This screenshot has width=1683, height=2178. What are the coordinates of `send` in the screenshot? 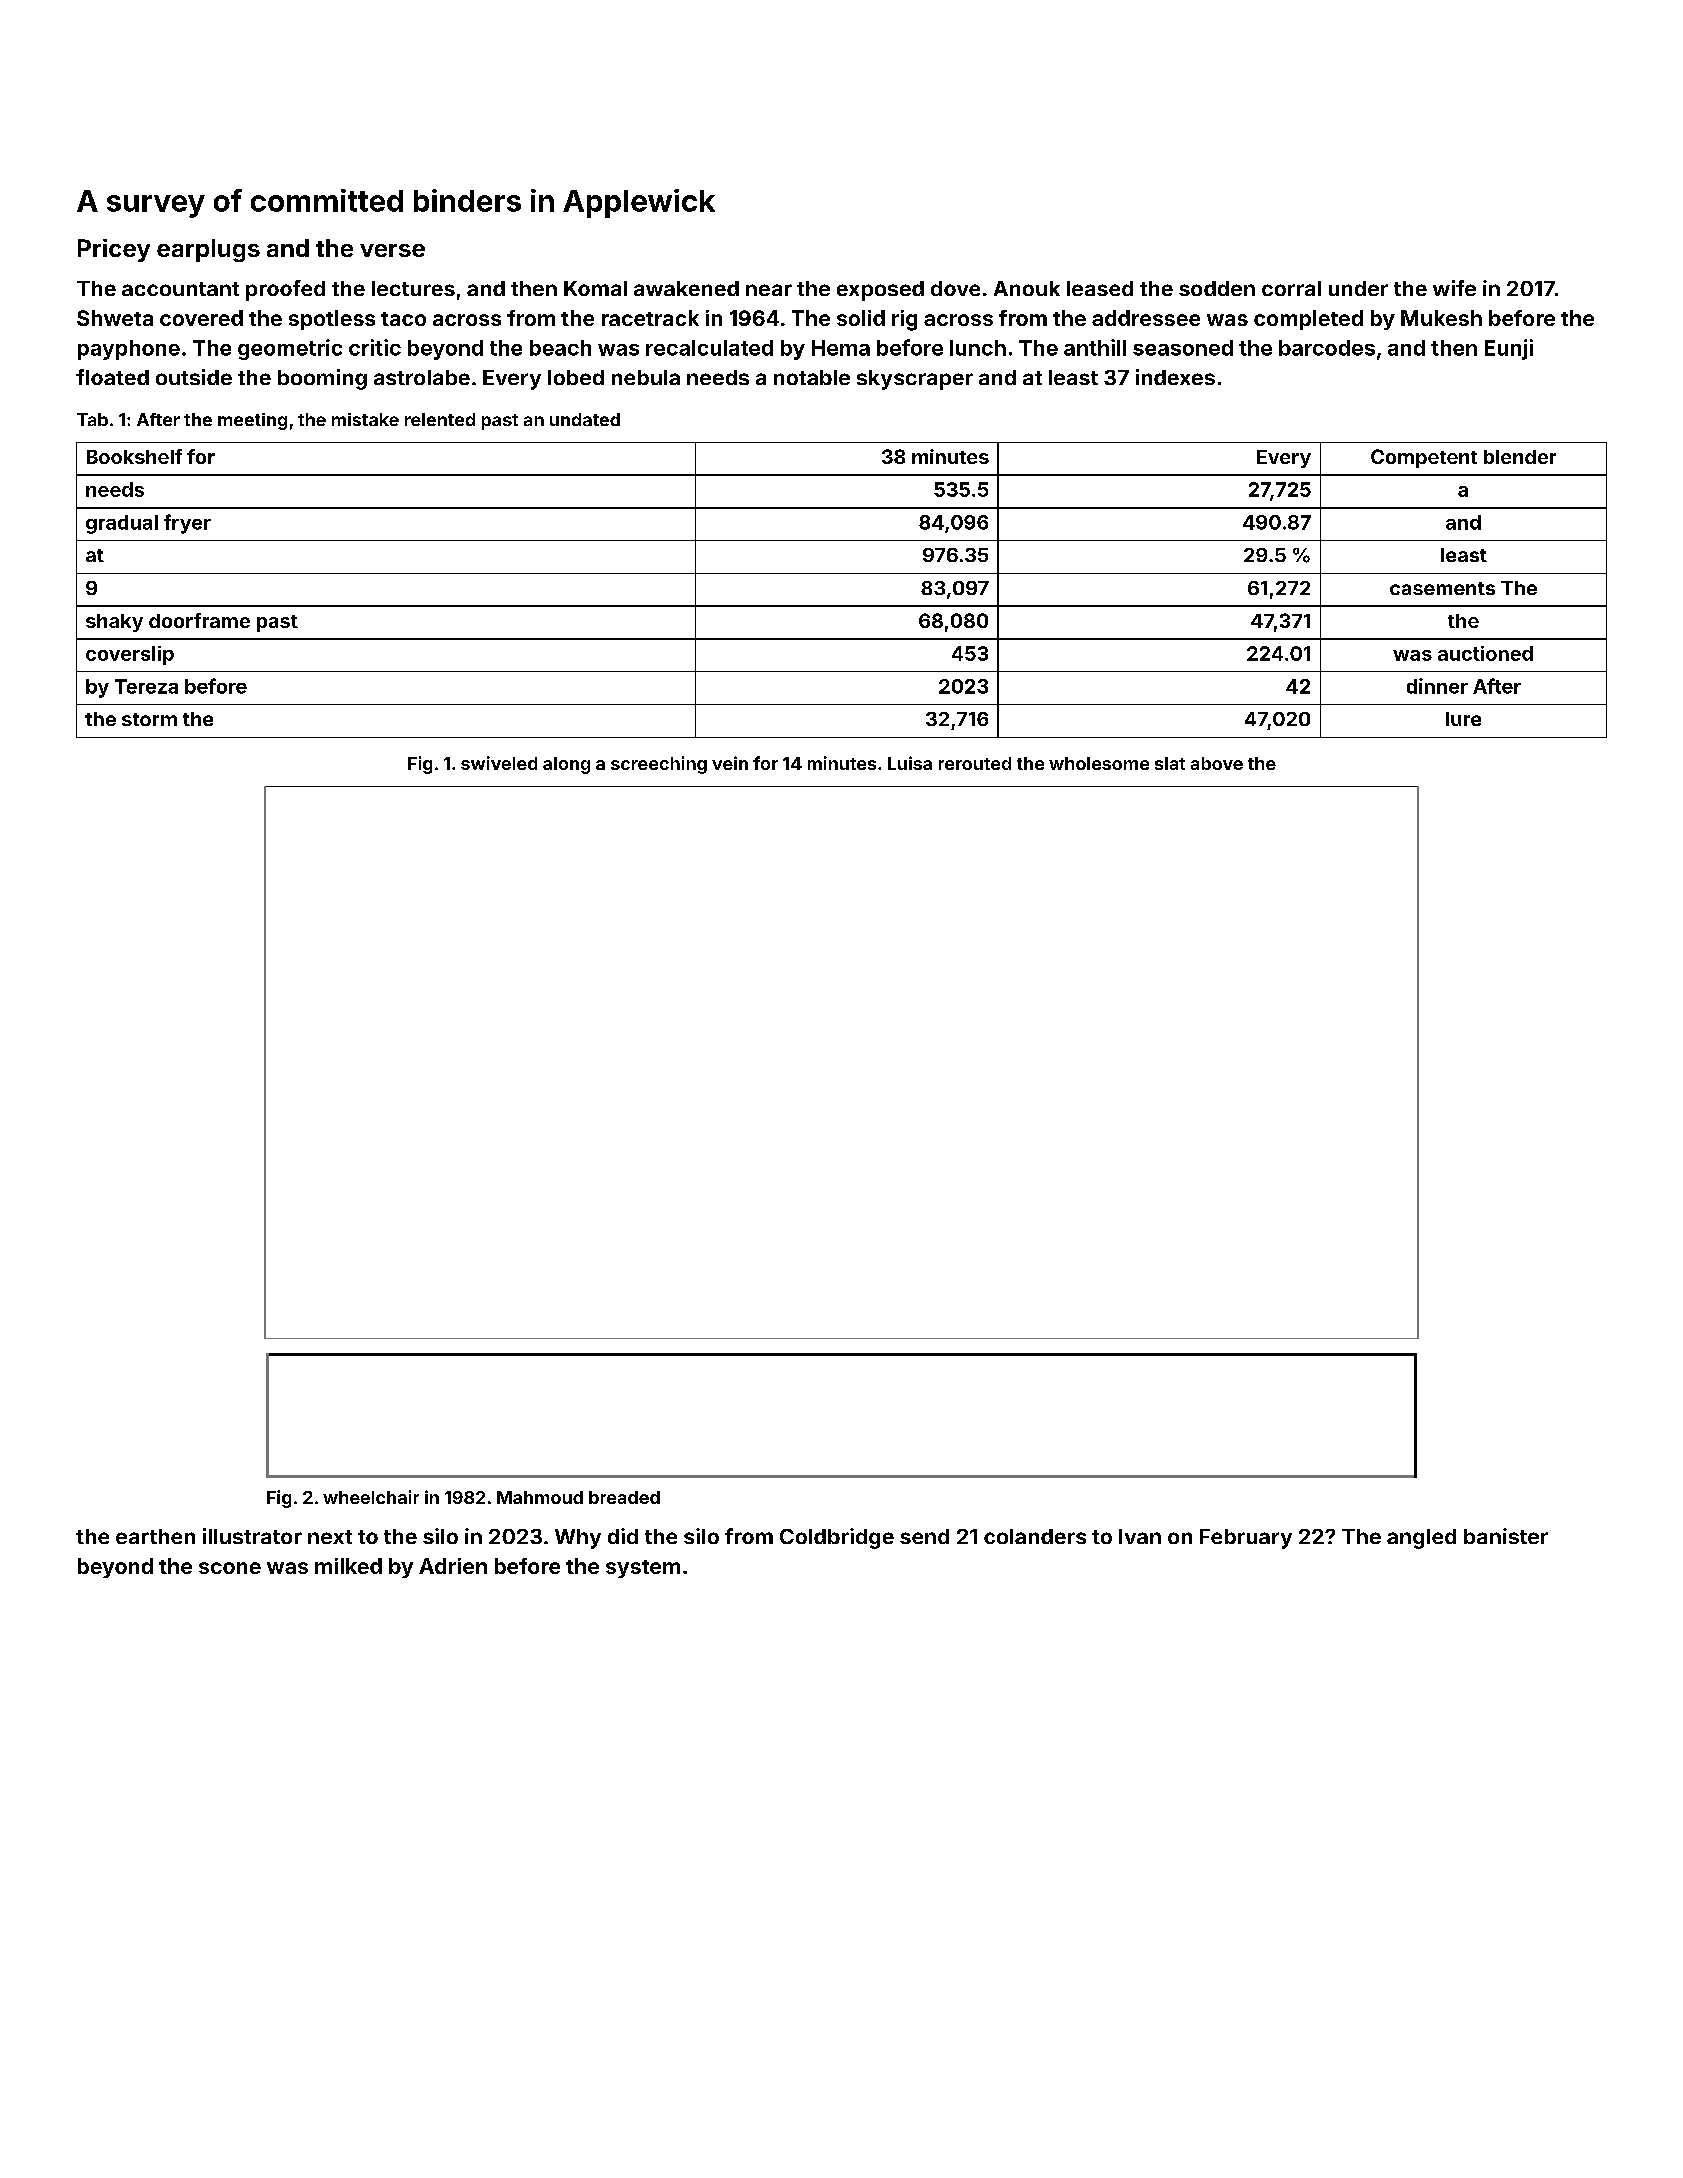 It's located at (924, 1536).
